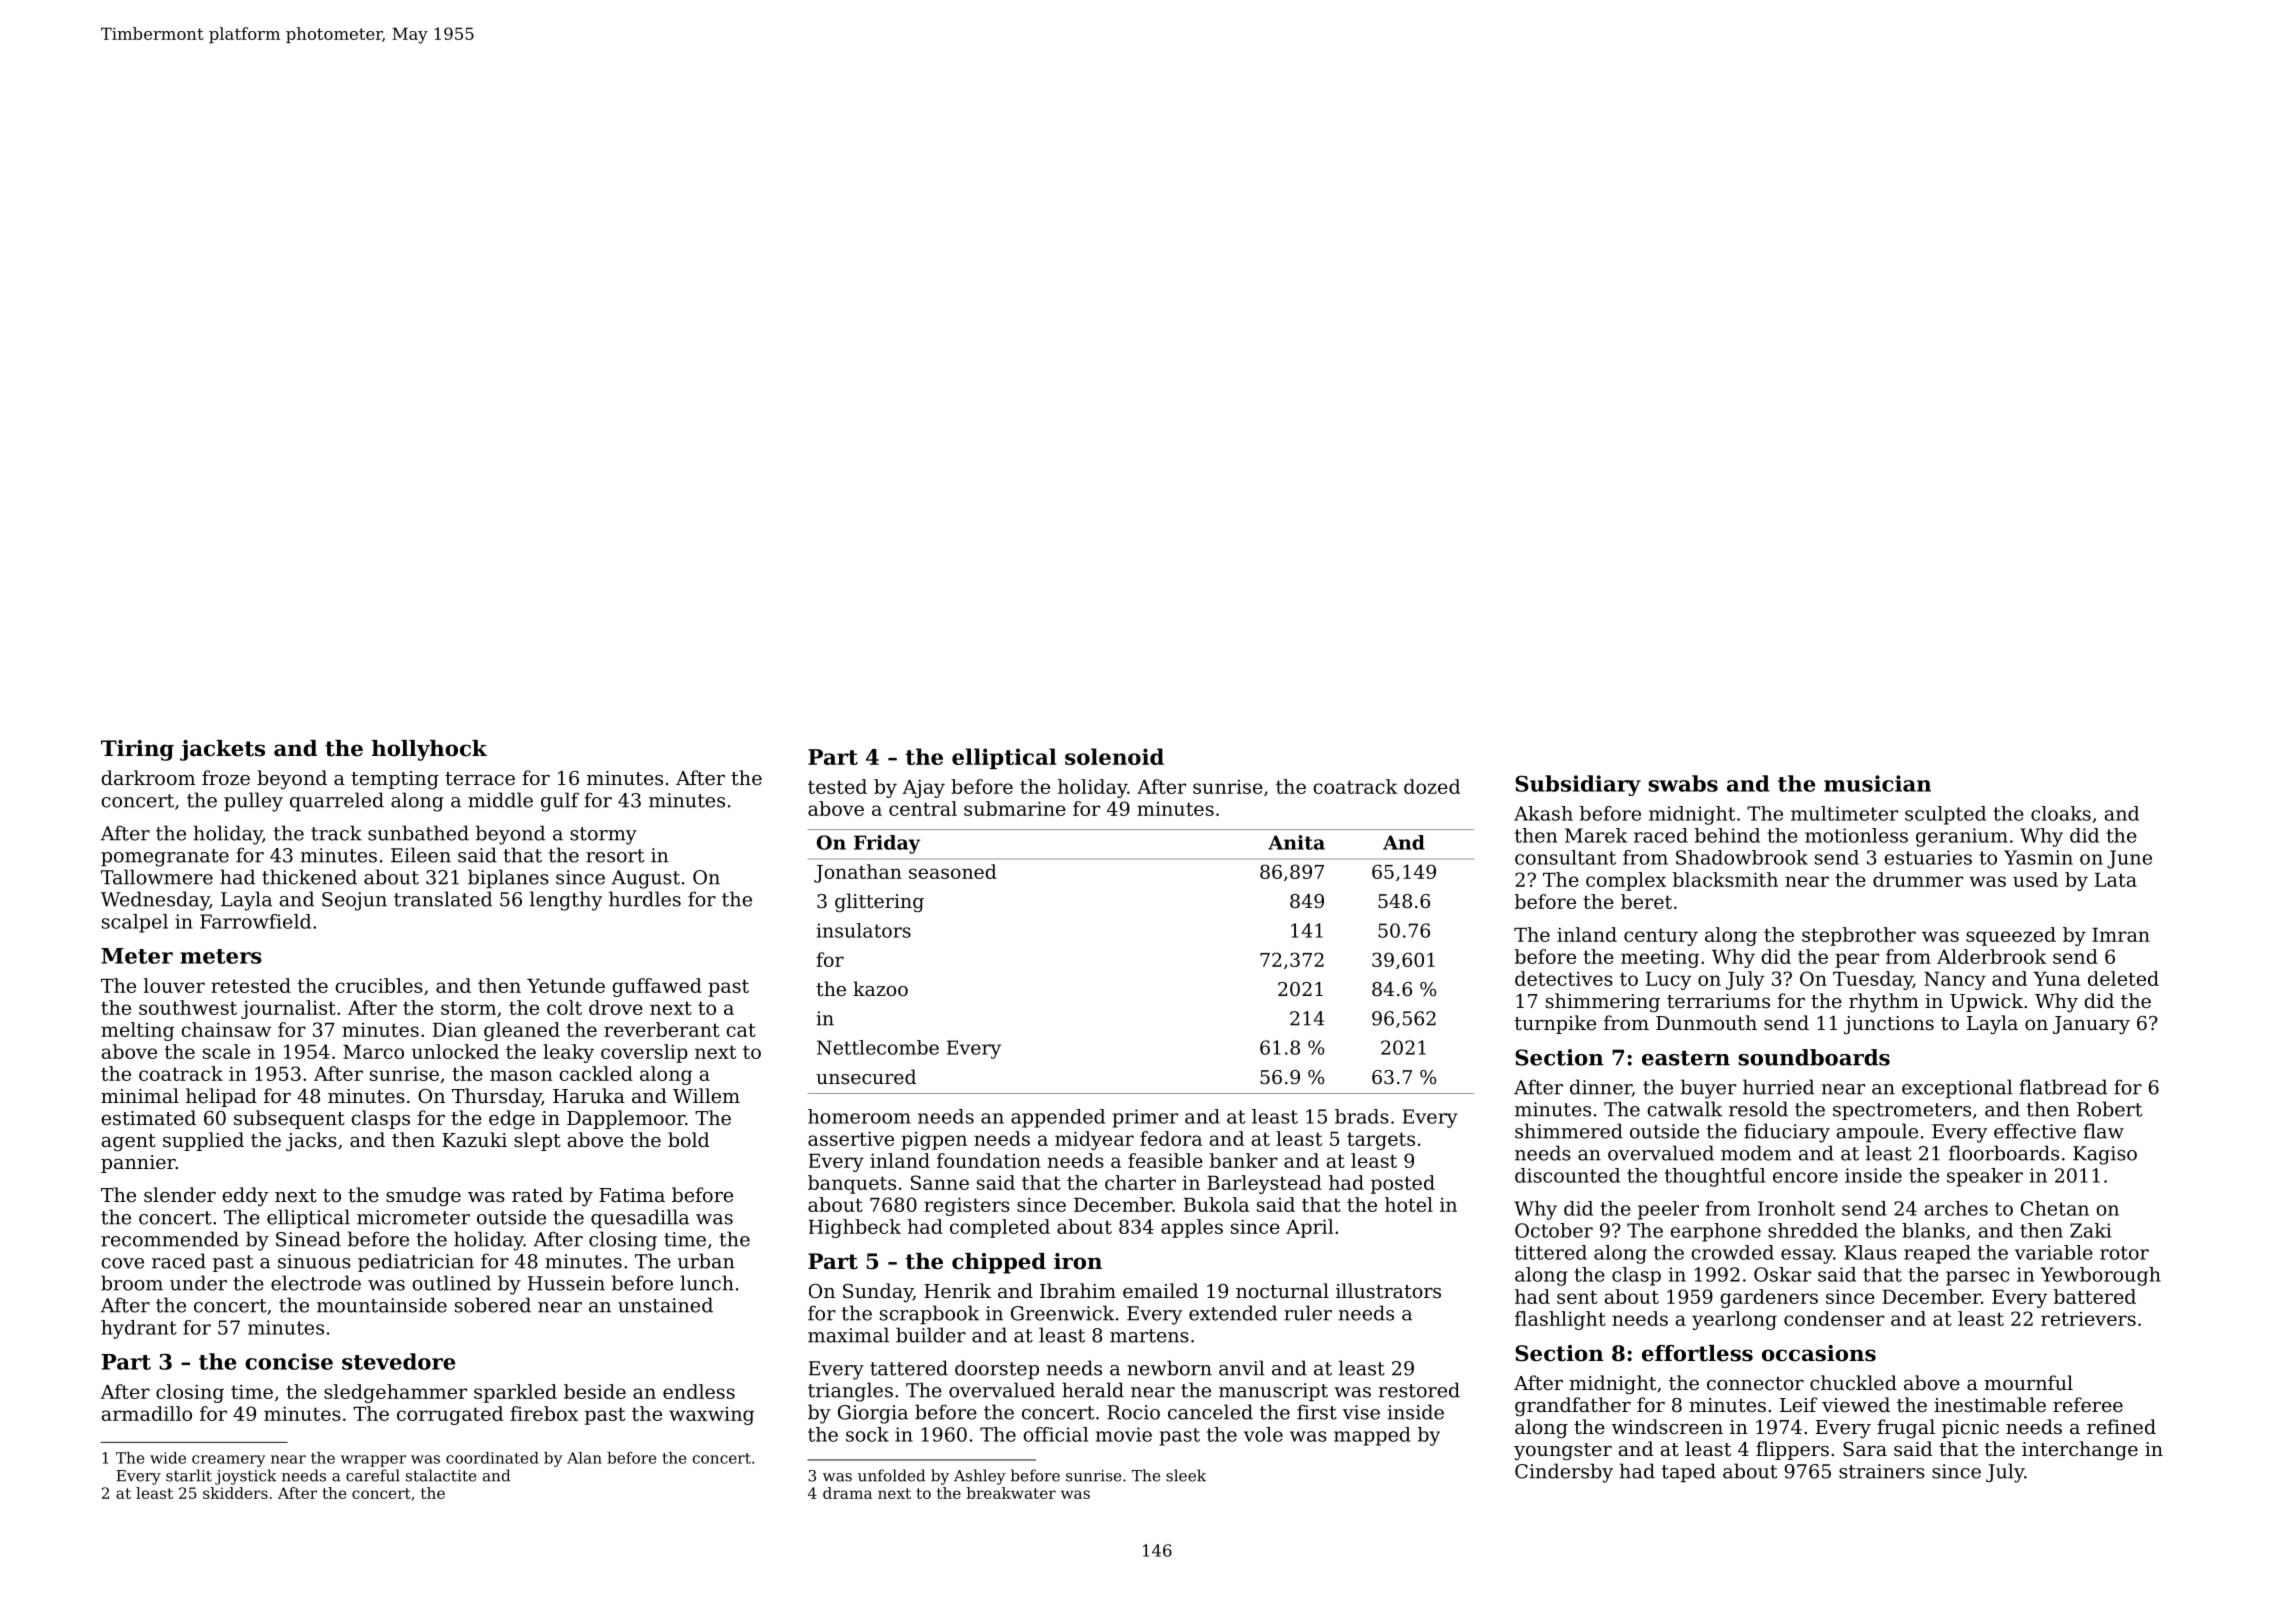  What do you see at coordinates (640, 1218) in the page?
I see `quesadilla` at bounding box center [640, 1218].
